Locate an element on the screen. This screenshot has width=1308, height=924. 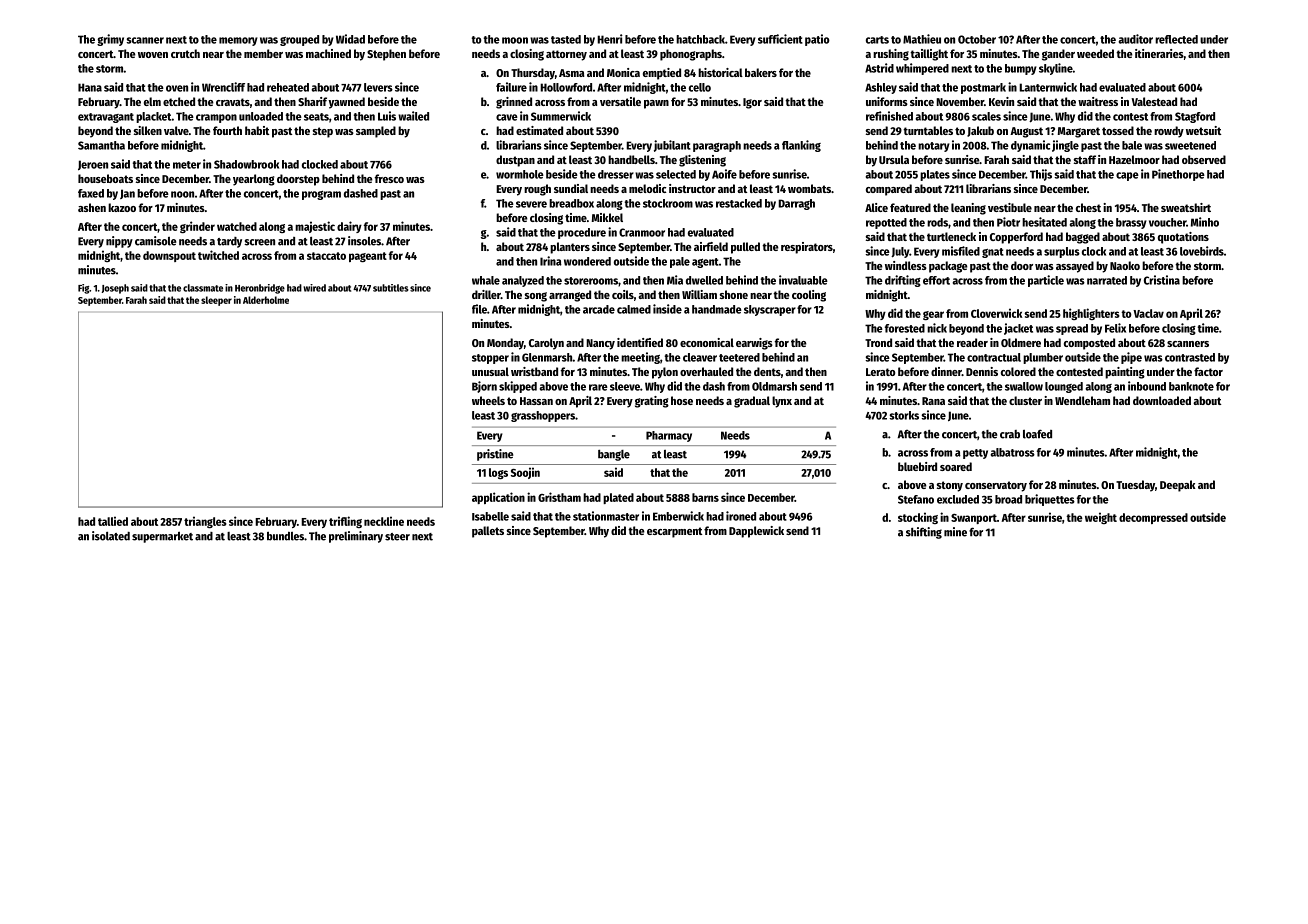
Monica is located at coordinates (623, 72).
